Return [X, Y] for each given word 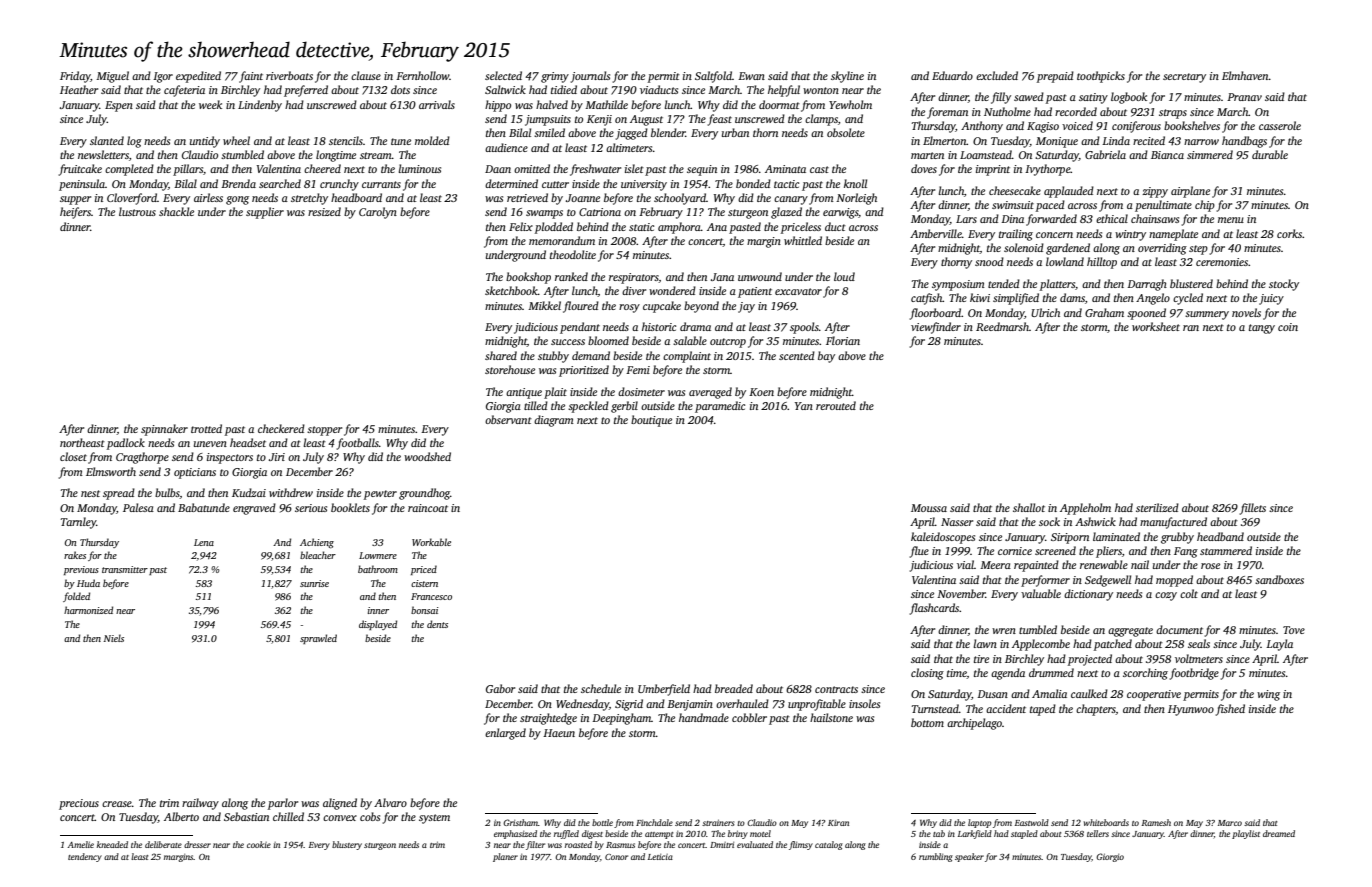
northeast [82, 442]
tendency [85, 857]
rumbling [936, 857]
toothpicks [1101, 77]
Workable [431, 542]
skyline [847, 77]
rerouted [836, 405]
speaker [969, 857]
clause [366, 75]
